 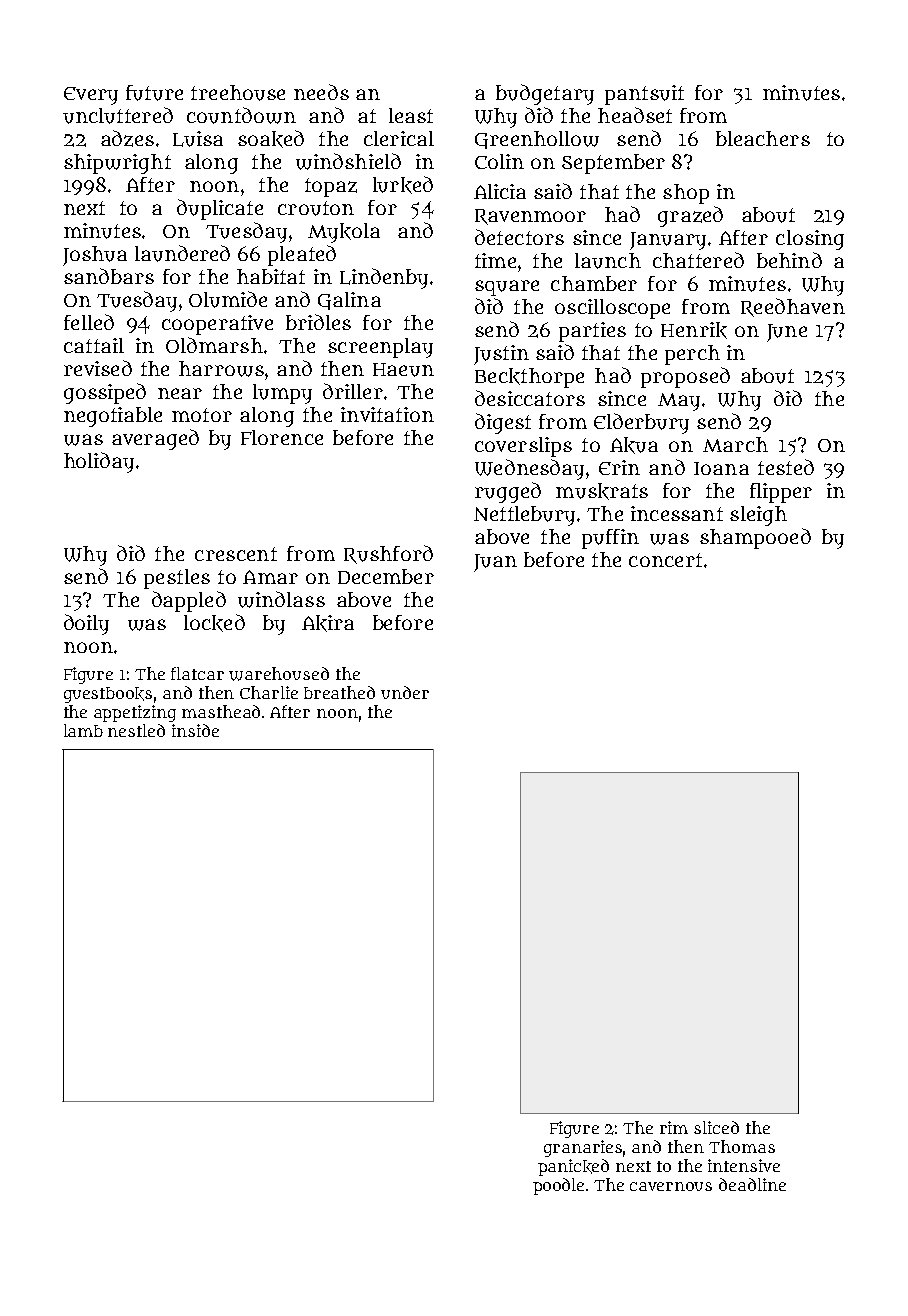 What do you see at coordinates (136, 730) in the screenshot?
I see `nestled` at bounding box center [136, 730].
